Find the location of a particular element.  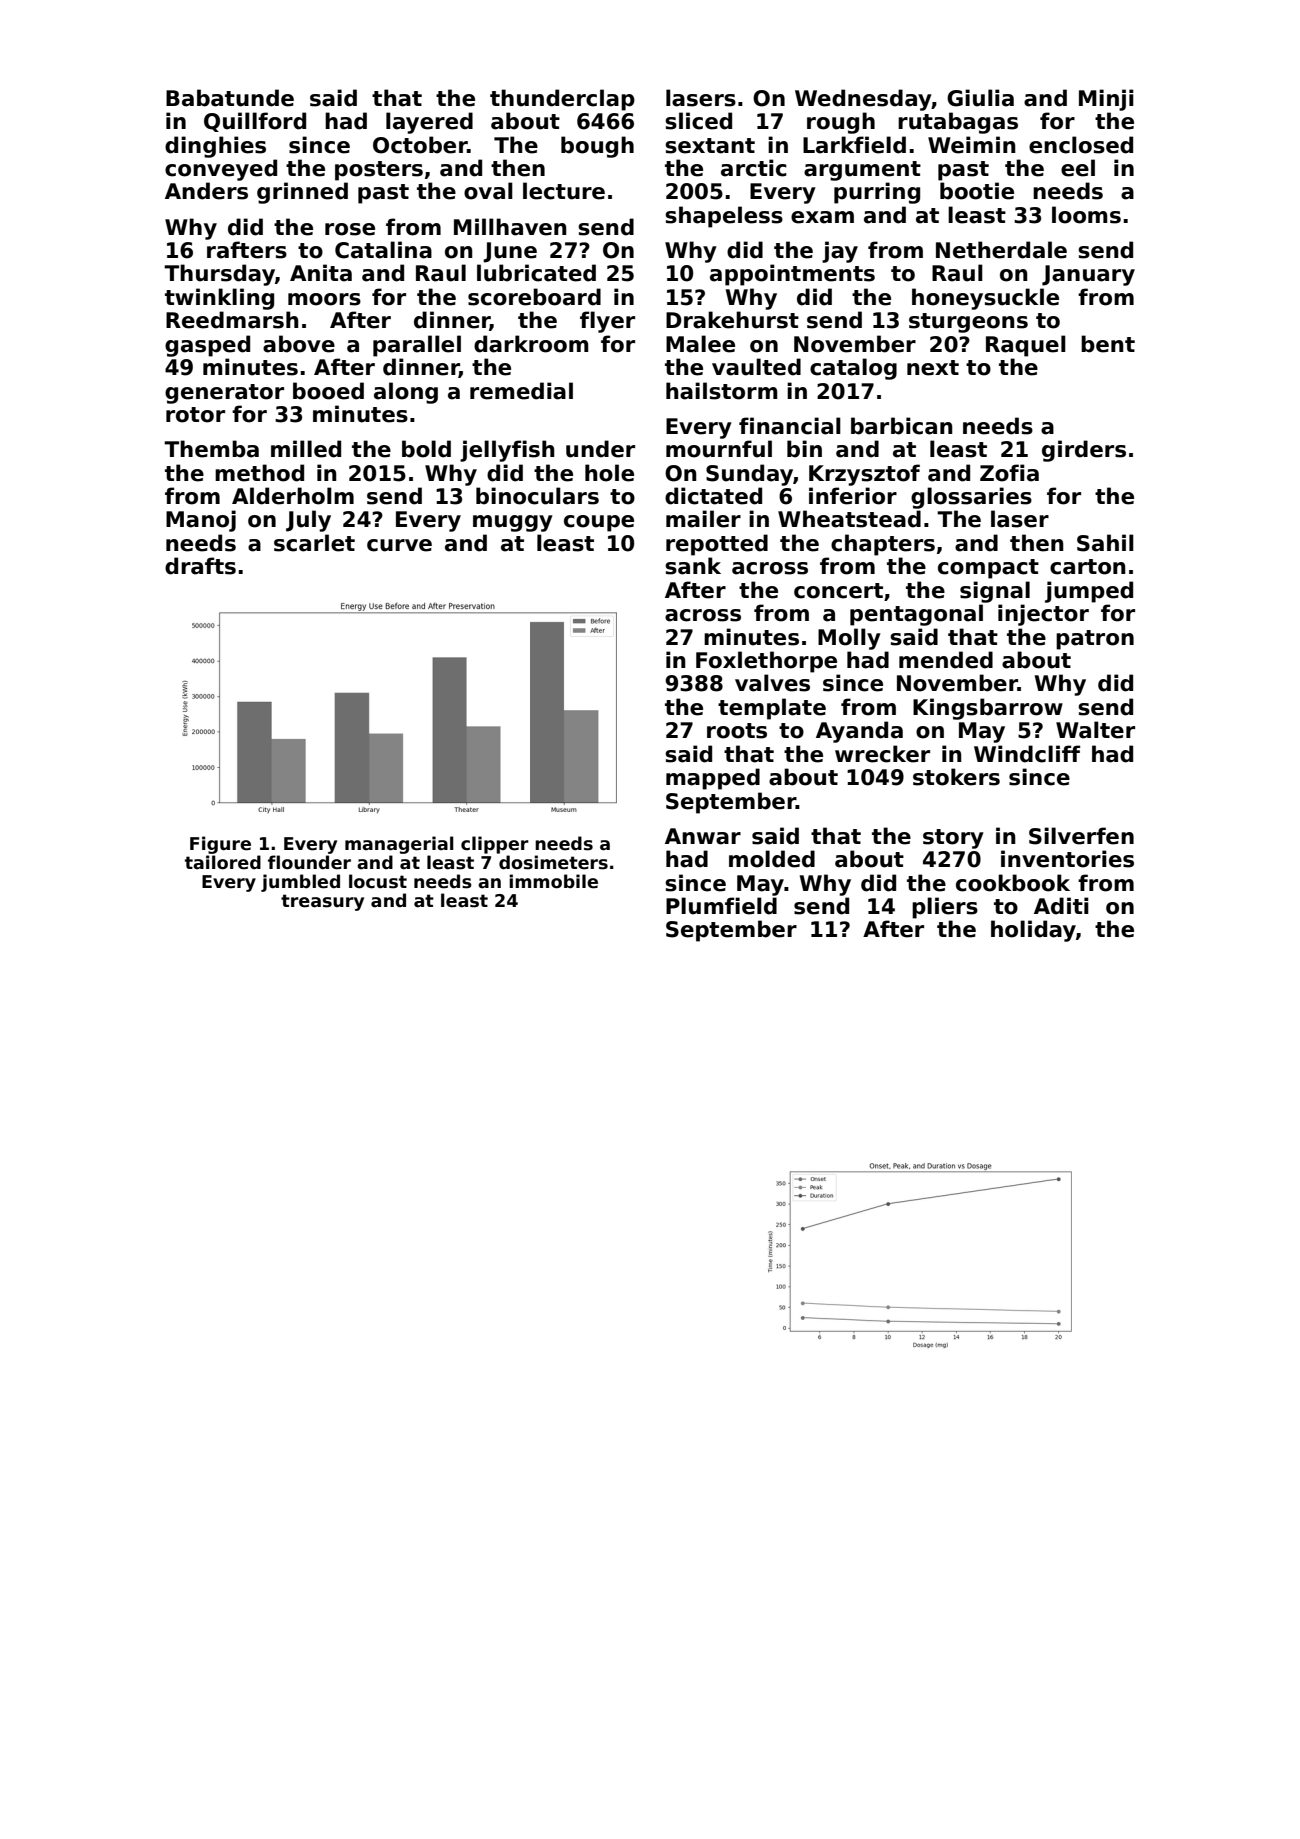

jay is located at coordinates (840, 252).
